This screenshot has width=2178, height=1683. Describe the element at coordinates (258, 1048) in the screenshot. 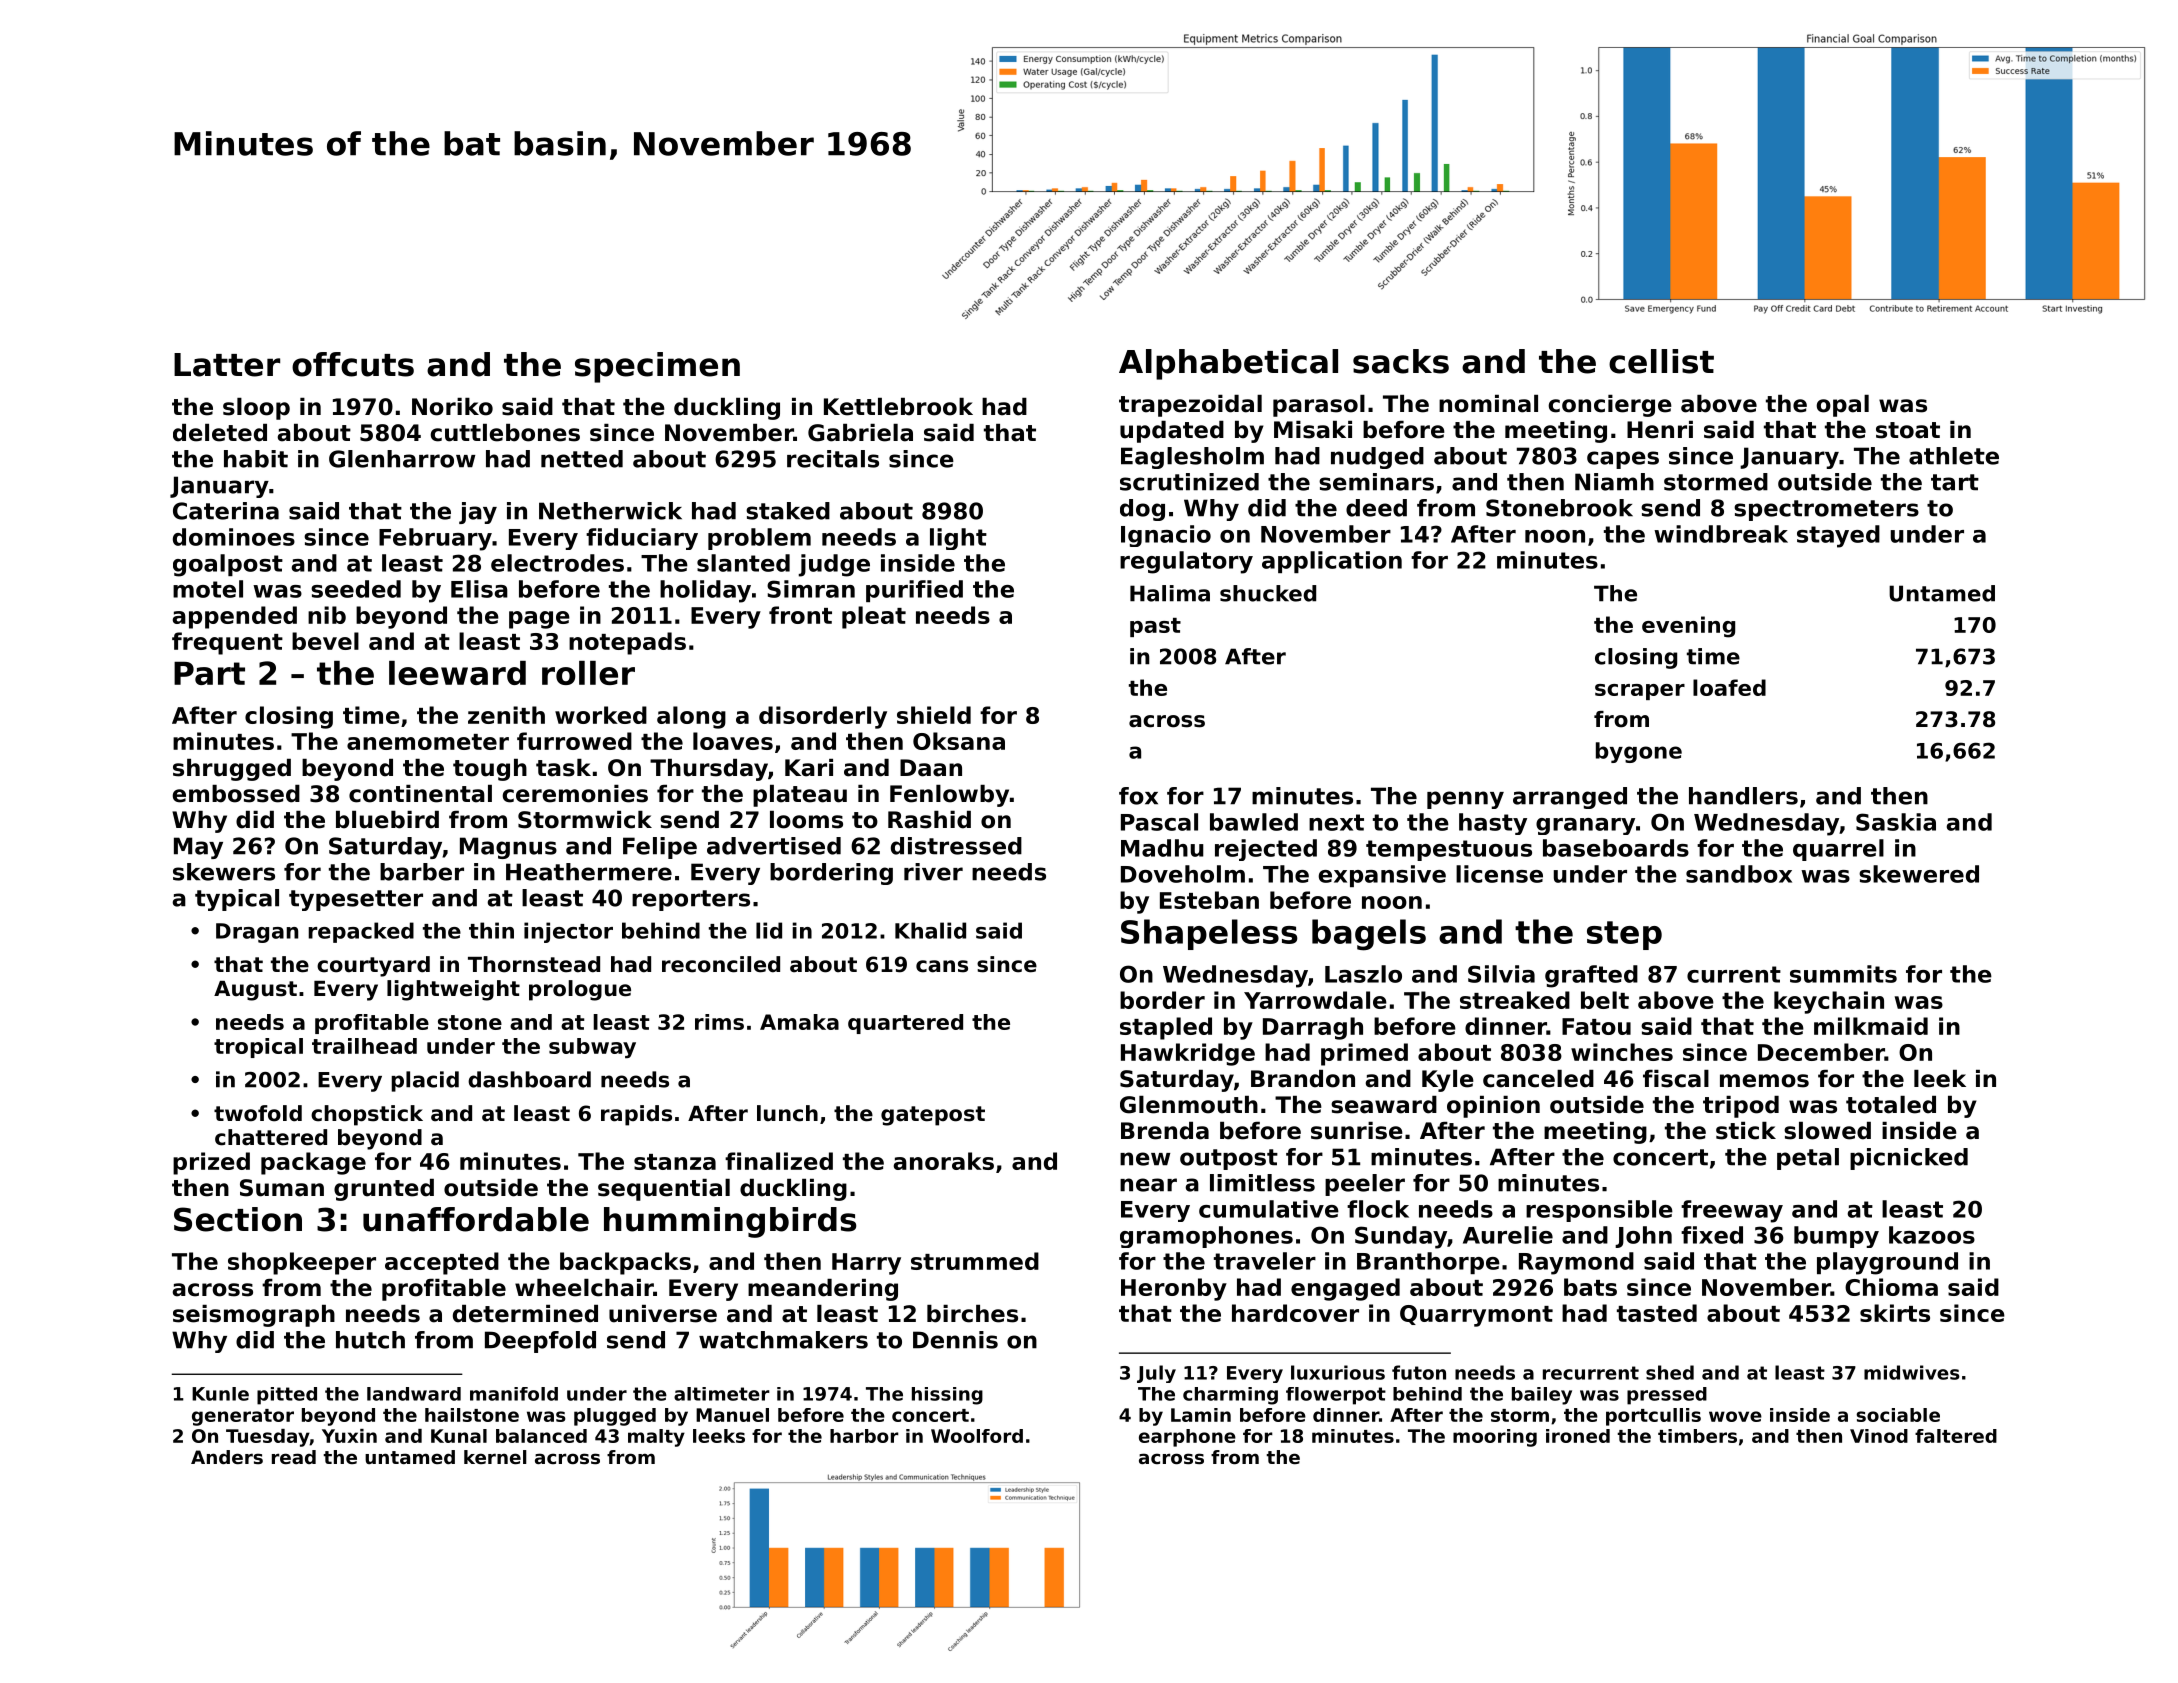

I see `tropical` at that location.
